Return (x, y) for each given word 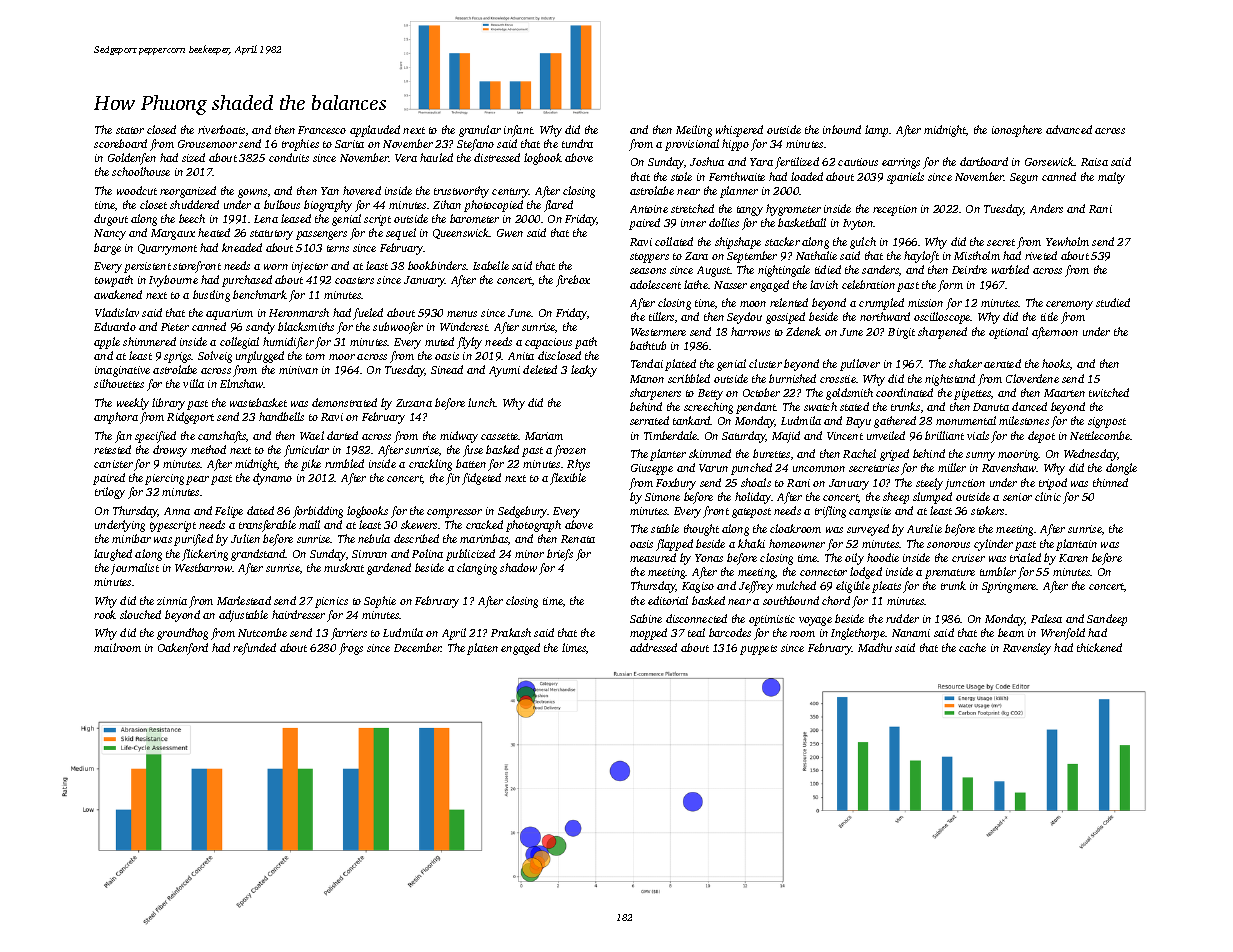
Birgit (901, 333)
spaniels (905, 178)
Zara (696, 256)
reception (895, 210)
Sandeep (1107, 620)
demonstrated (344, 402)
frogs (351, 649)
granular (480, 131)
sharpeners (655, 394)
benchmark (260, 294)
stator (130, 130)
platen (482, 649)
